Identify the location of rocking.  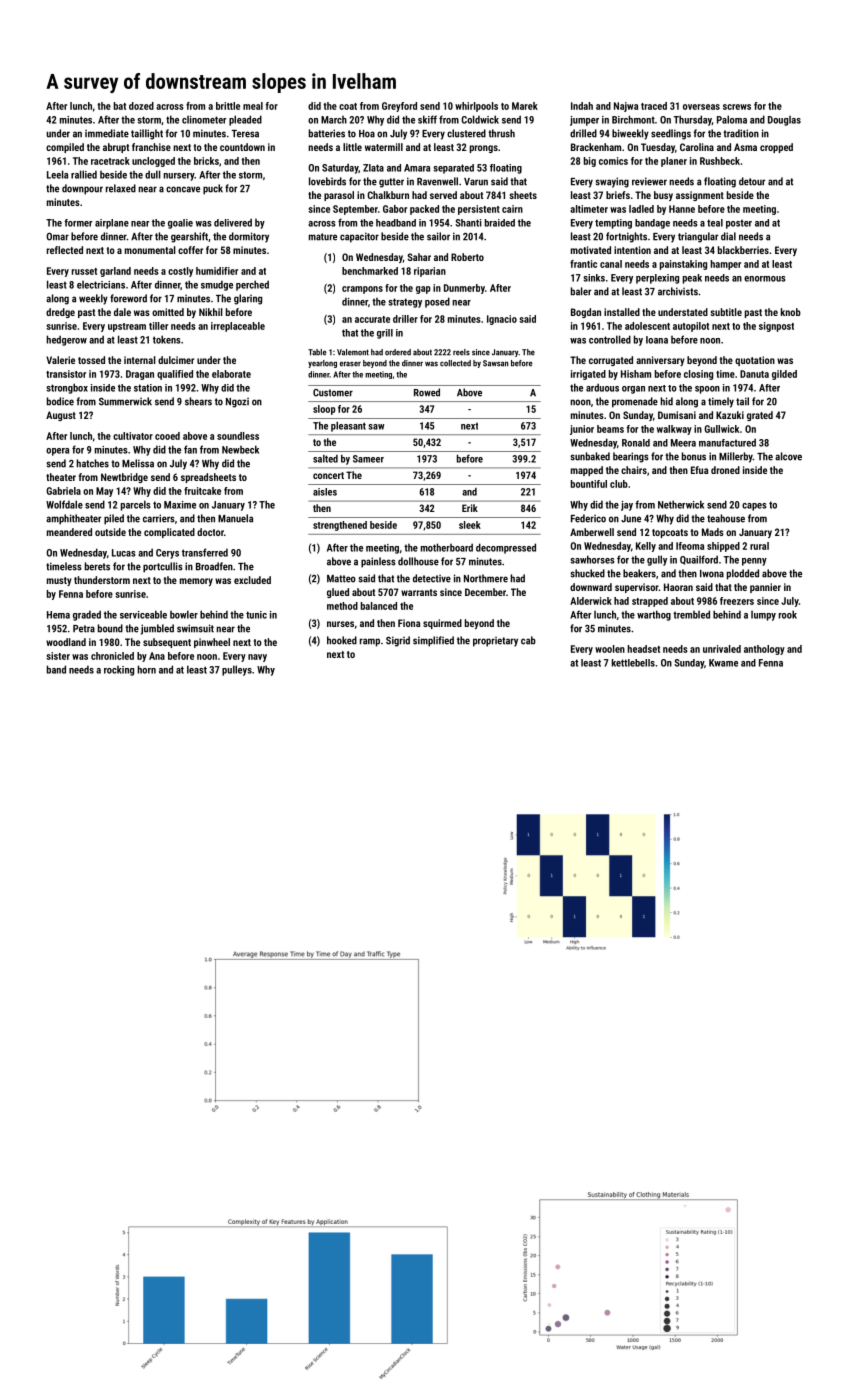
(119, 671).
